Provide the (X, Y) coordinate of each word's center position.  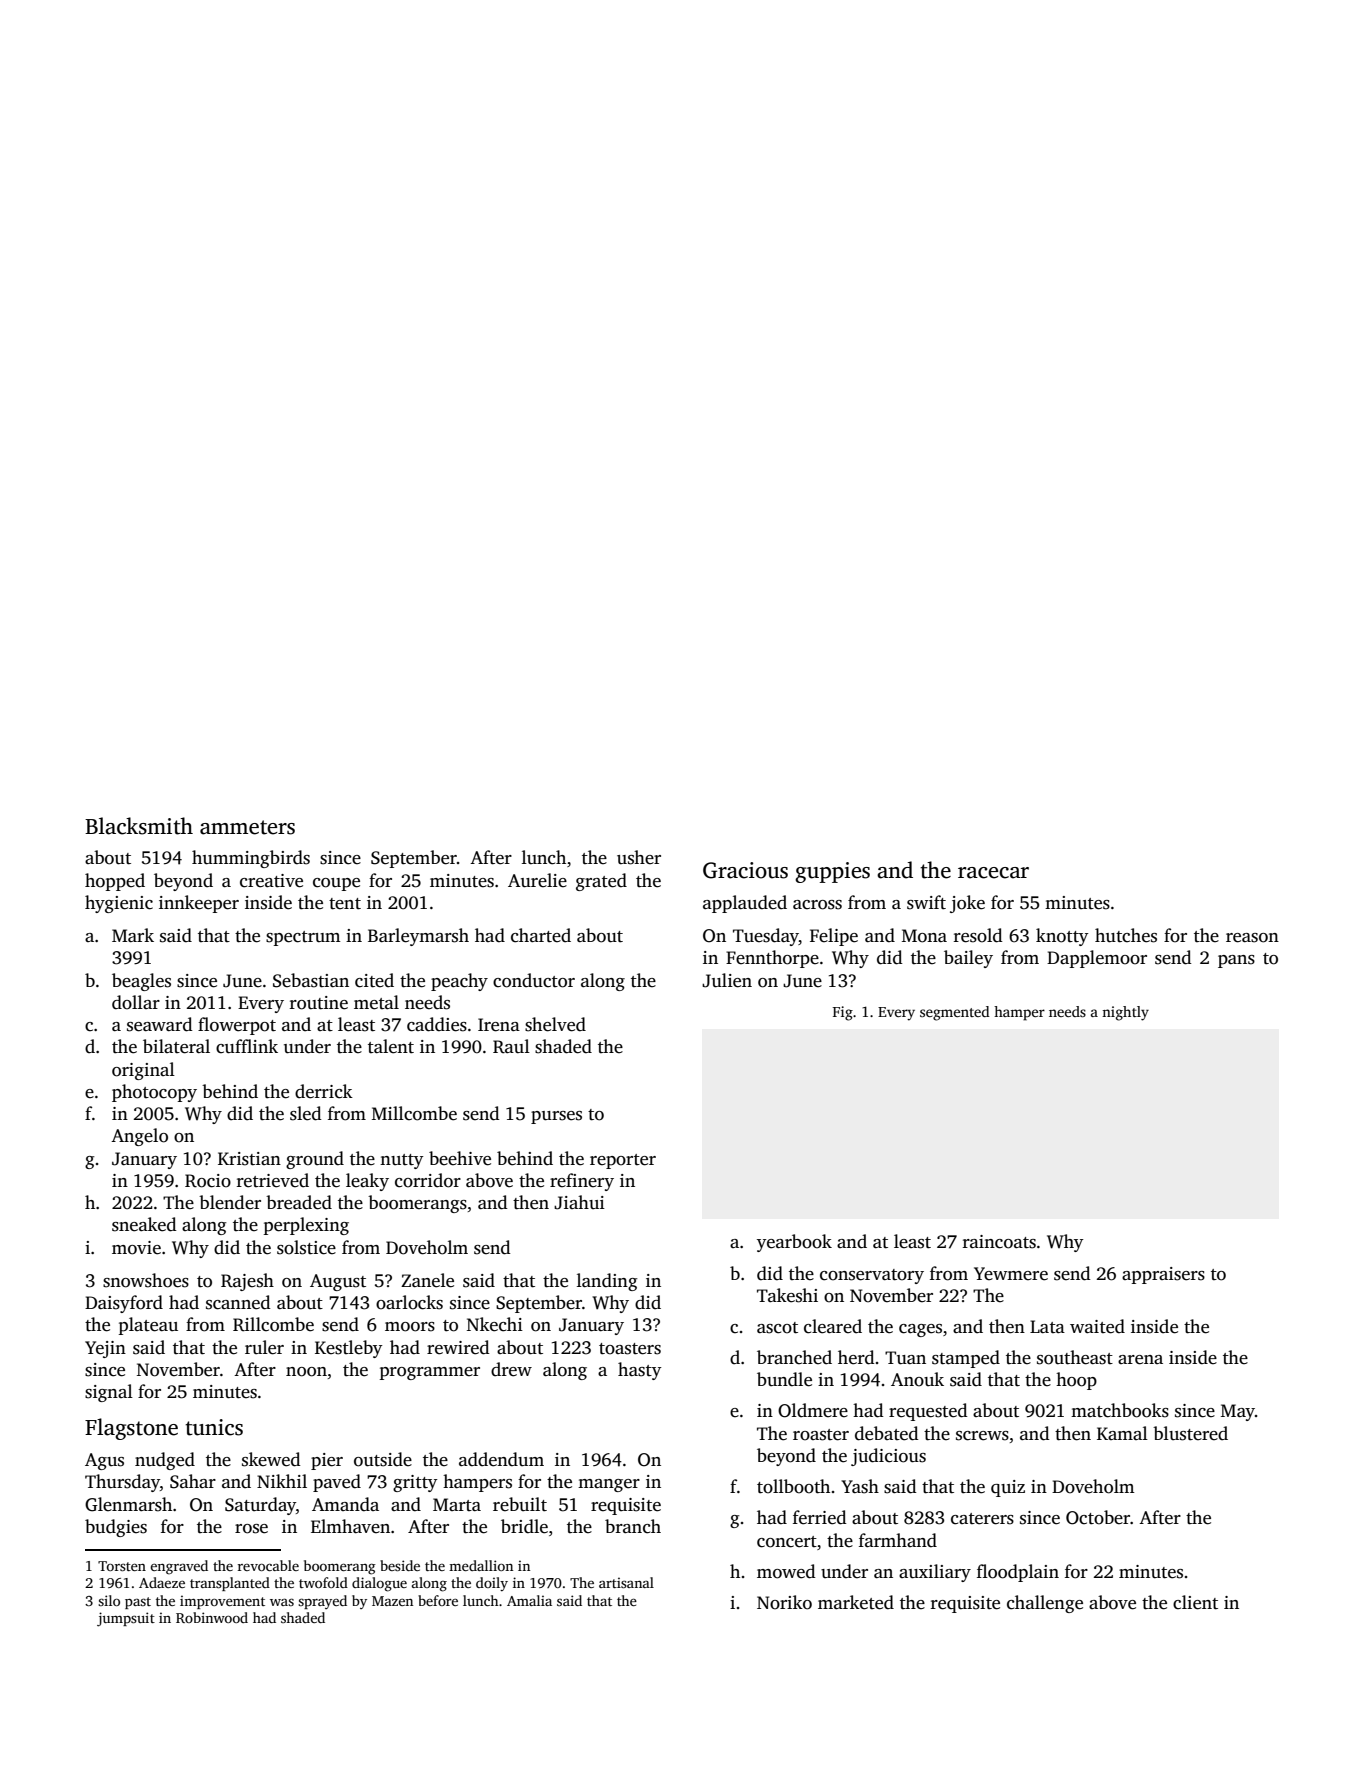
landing (607, 1282)
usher (639, 857)
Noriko (784, 1602)
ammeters (247, 827)
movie (136, 1248)
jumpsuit (126, 1619)
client (1195, 1602)
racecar (993, 873)
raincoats (999, 1242)
